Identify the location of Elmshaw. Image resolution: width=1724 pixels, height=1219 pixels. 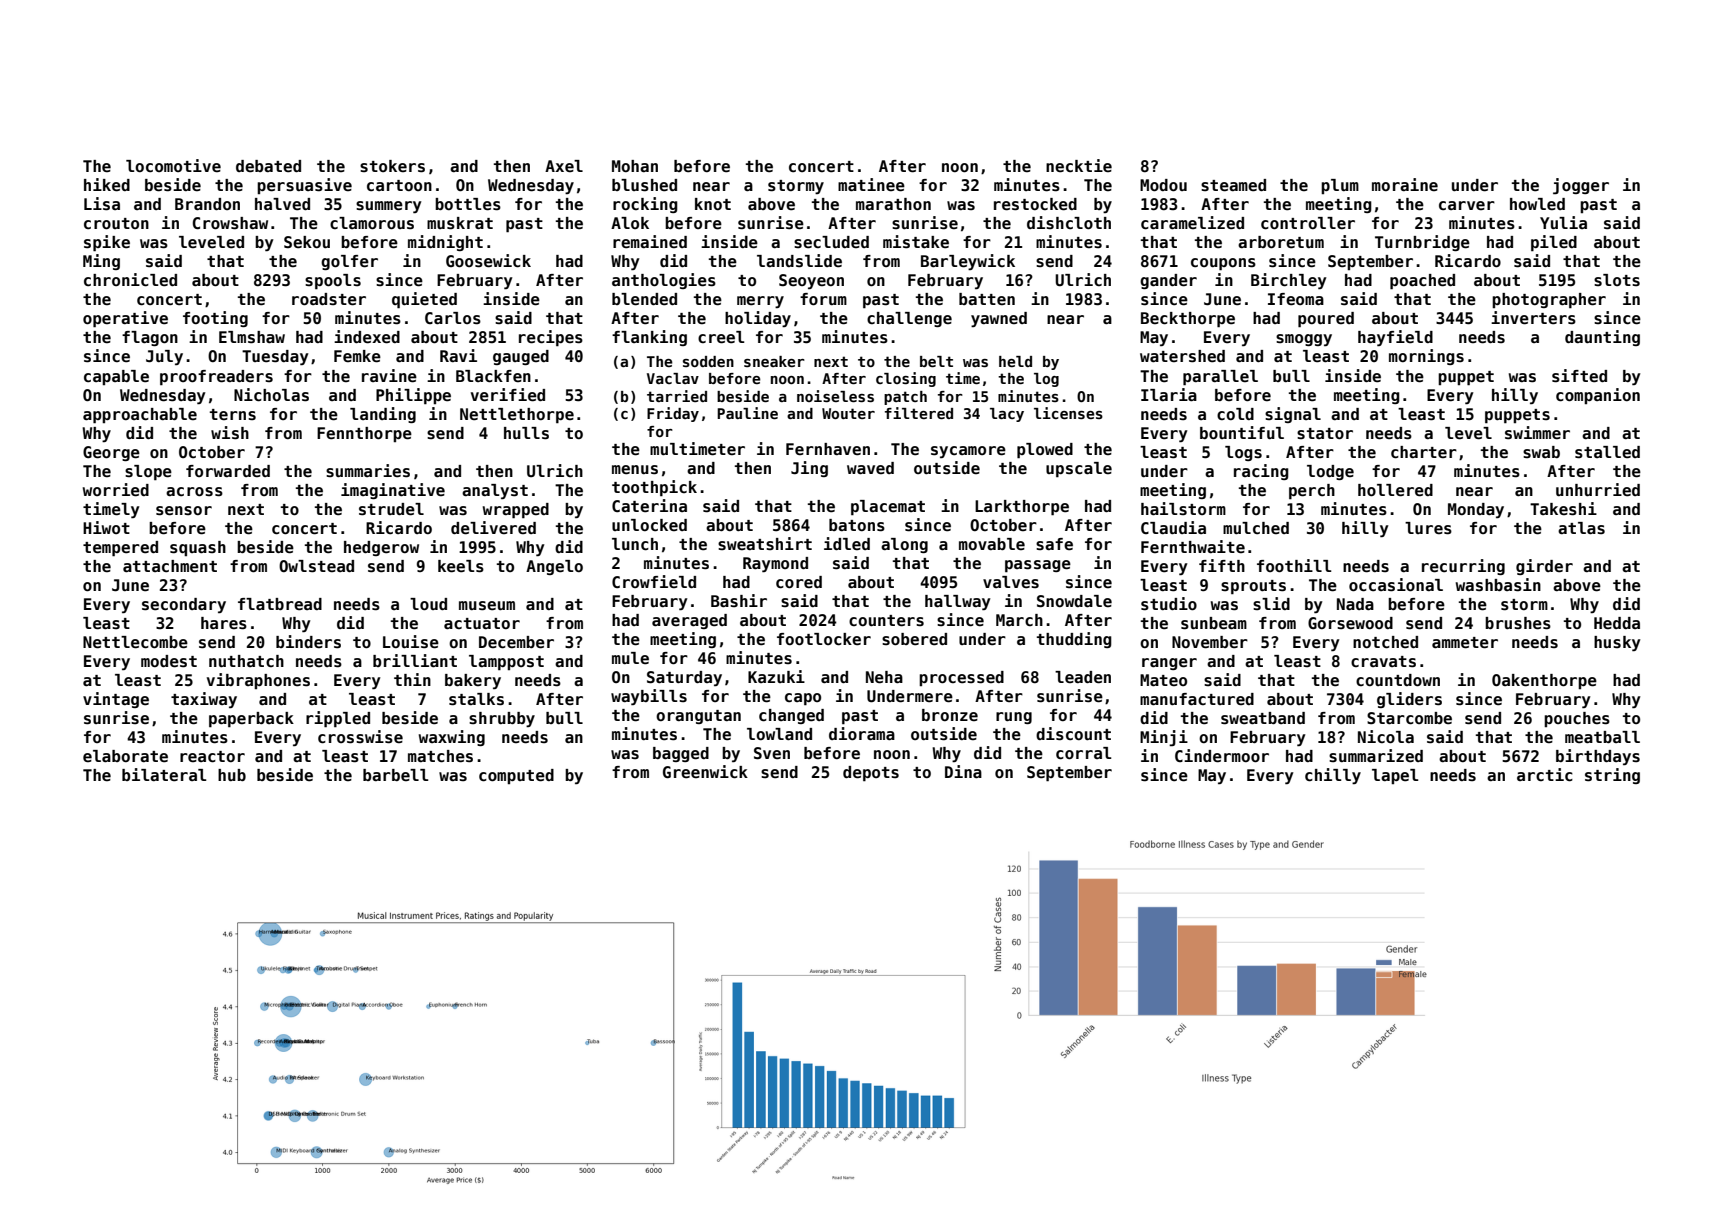
(252, 337).
